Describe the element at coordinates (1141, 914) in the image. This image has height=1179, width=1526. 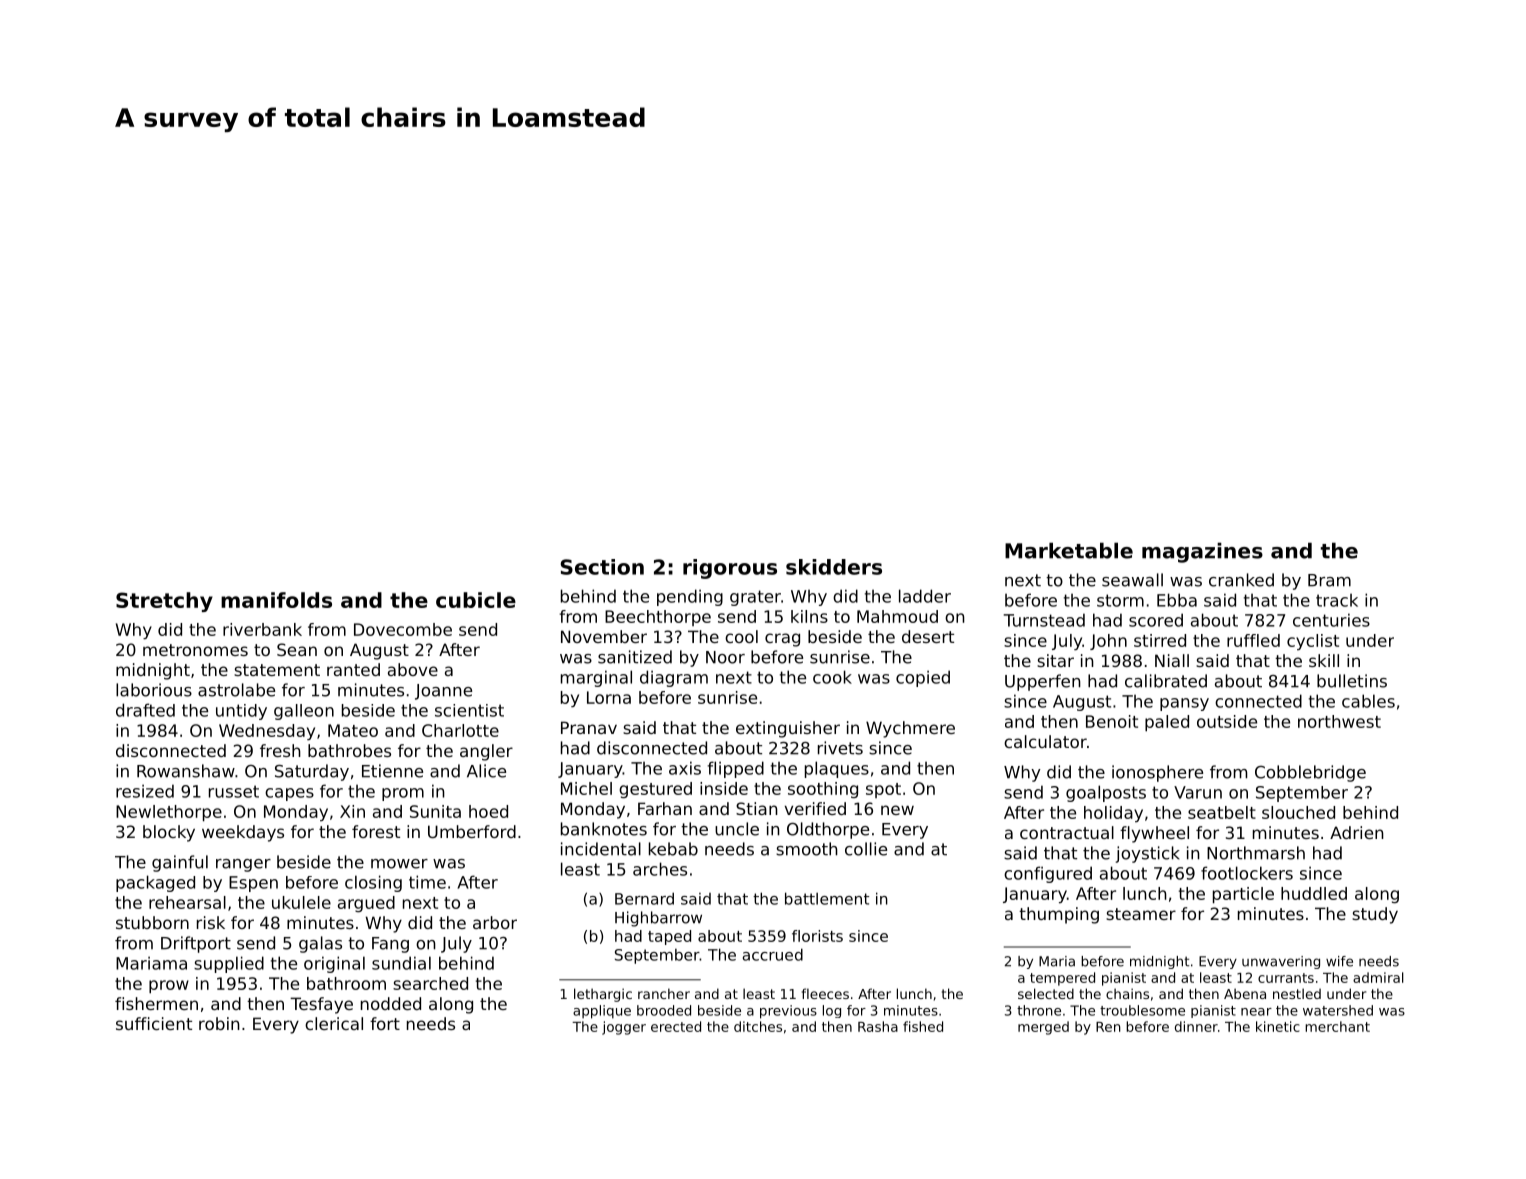
I see `steamer` at that location.
